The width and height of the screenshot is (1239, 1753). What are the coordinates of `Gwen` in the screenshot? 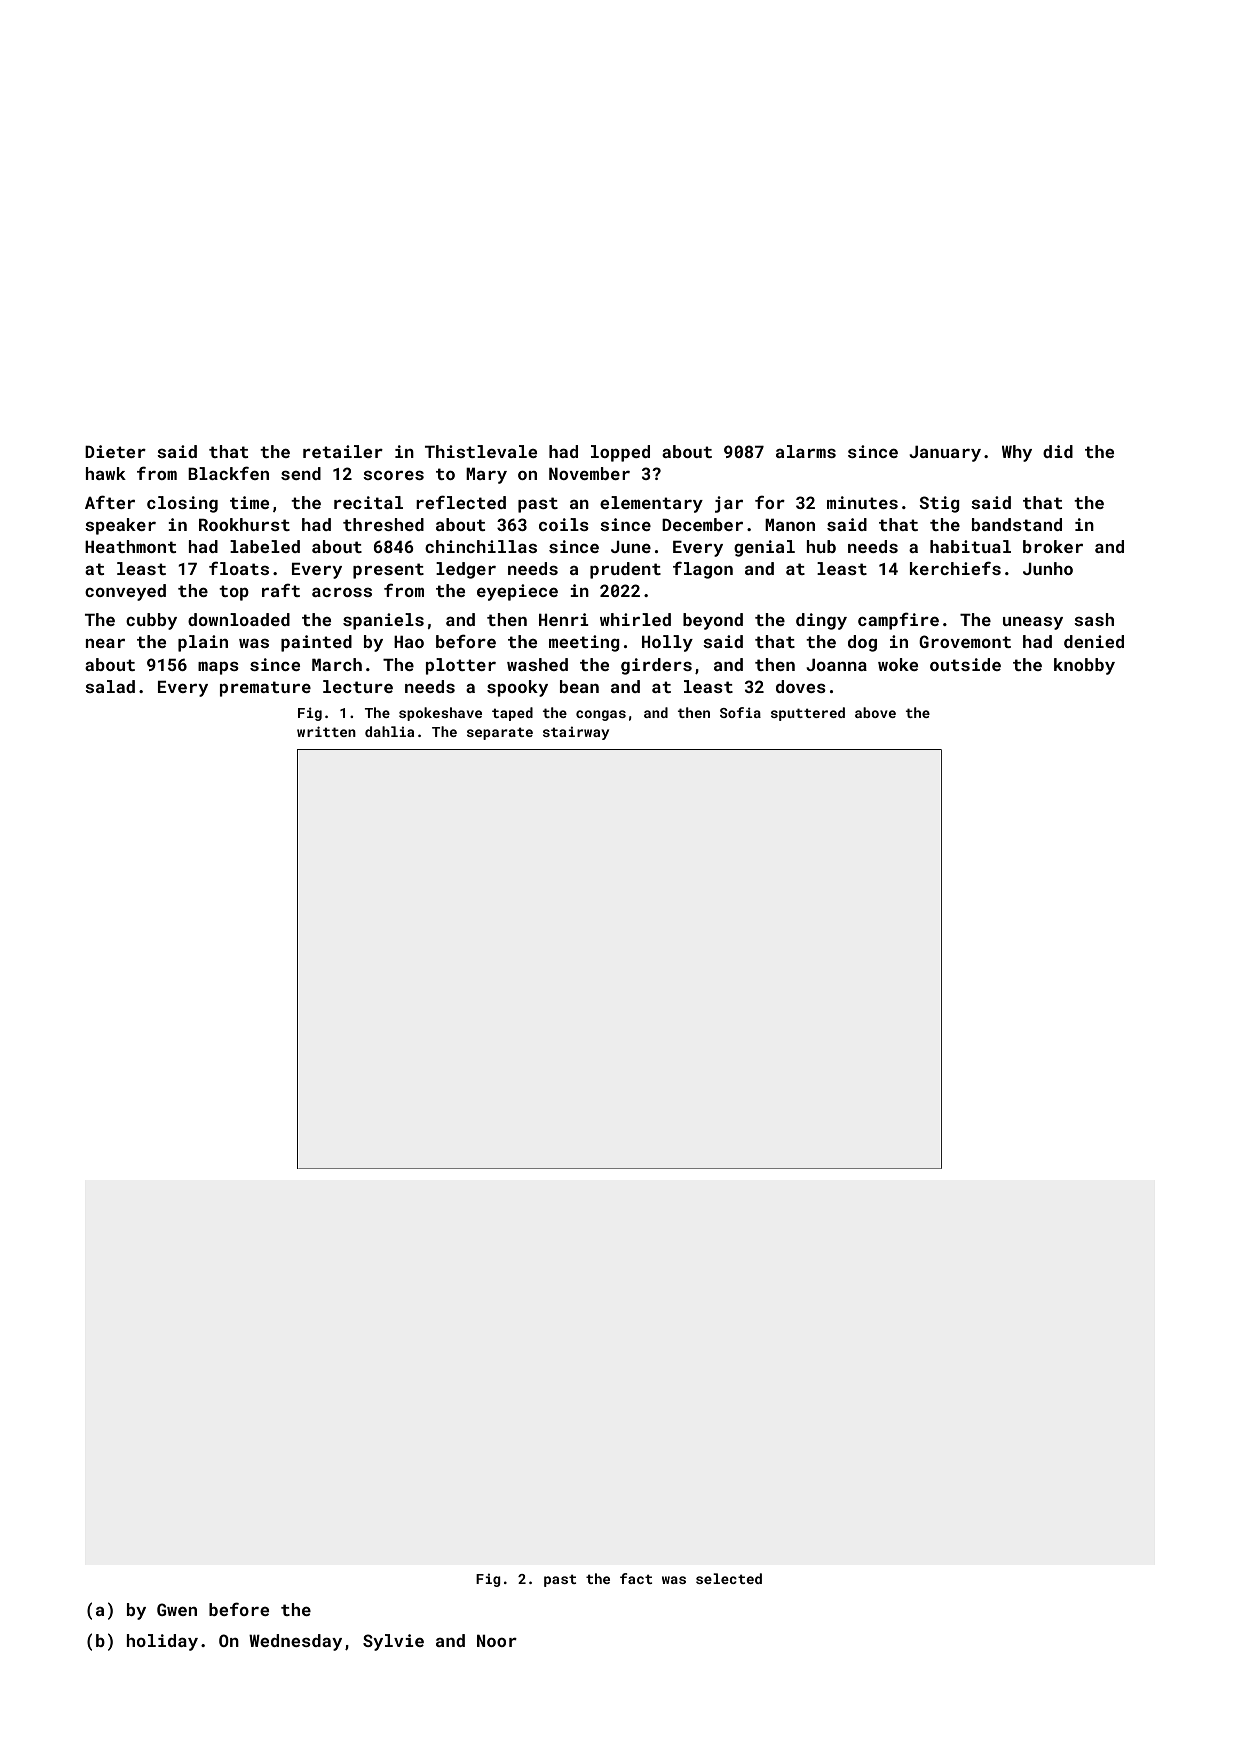 It's located at (177, 1609).
